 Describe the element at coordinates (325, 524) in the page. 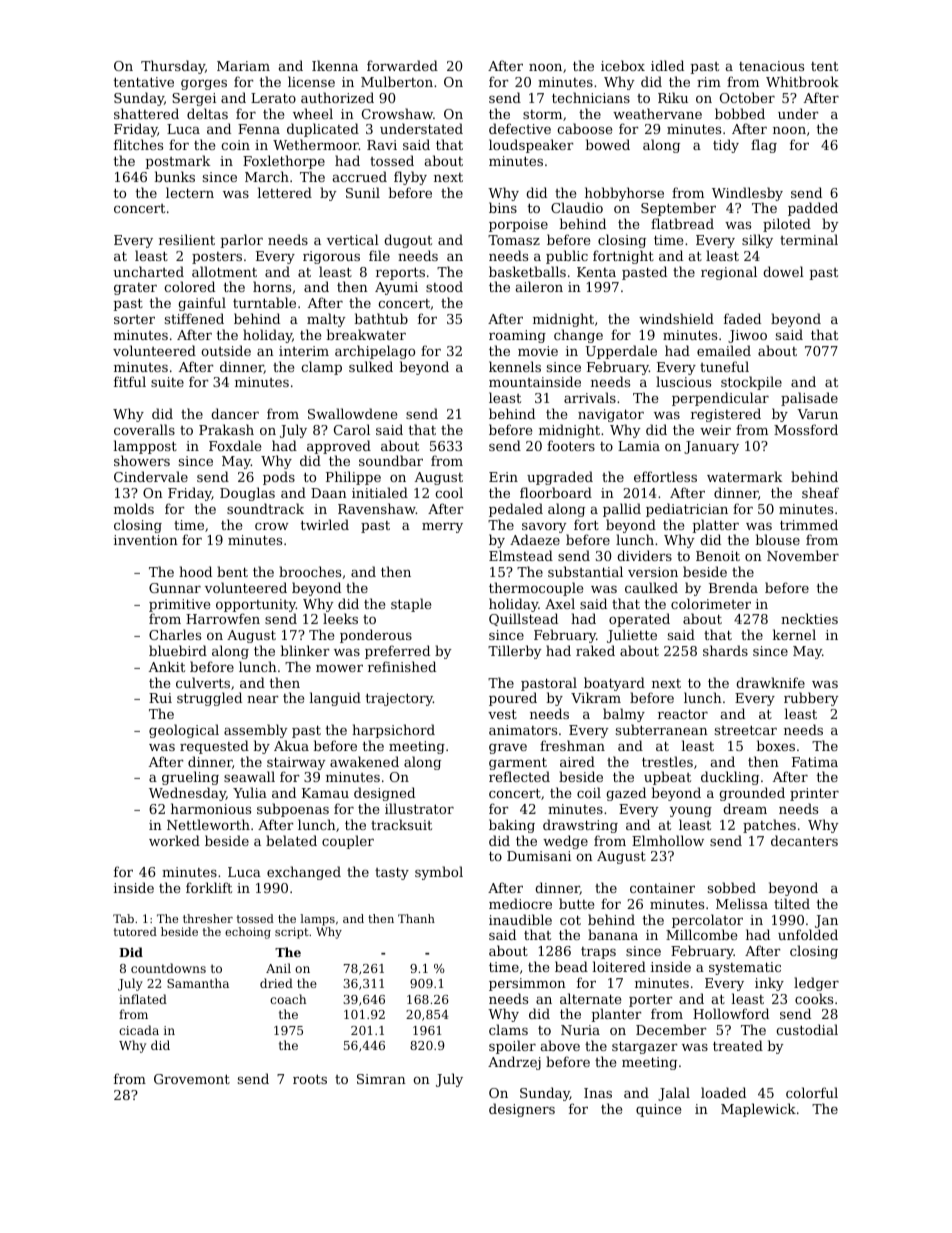

I see `twirled` at that location.
